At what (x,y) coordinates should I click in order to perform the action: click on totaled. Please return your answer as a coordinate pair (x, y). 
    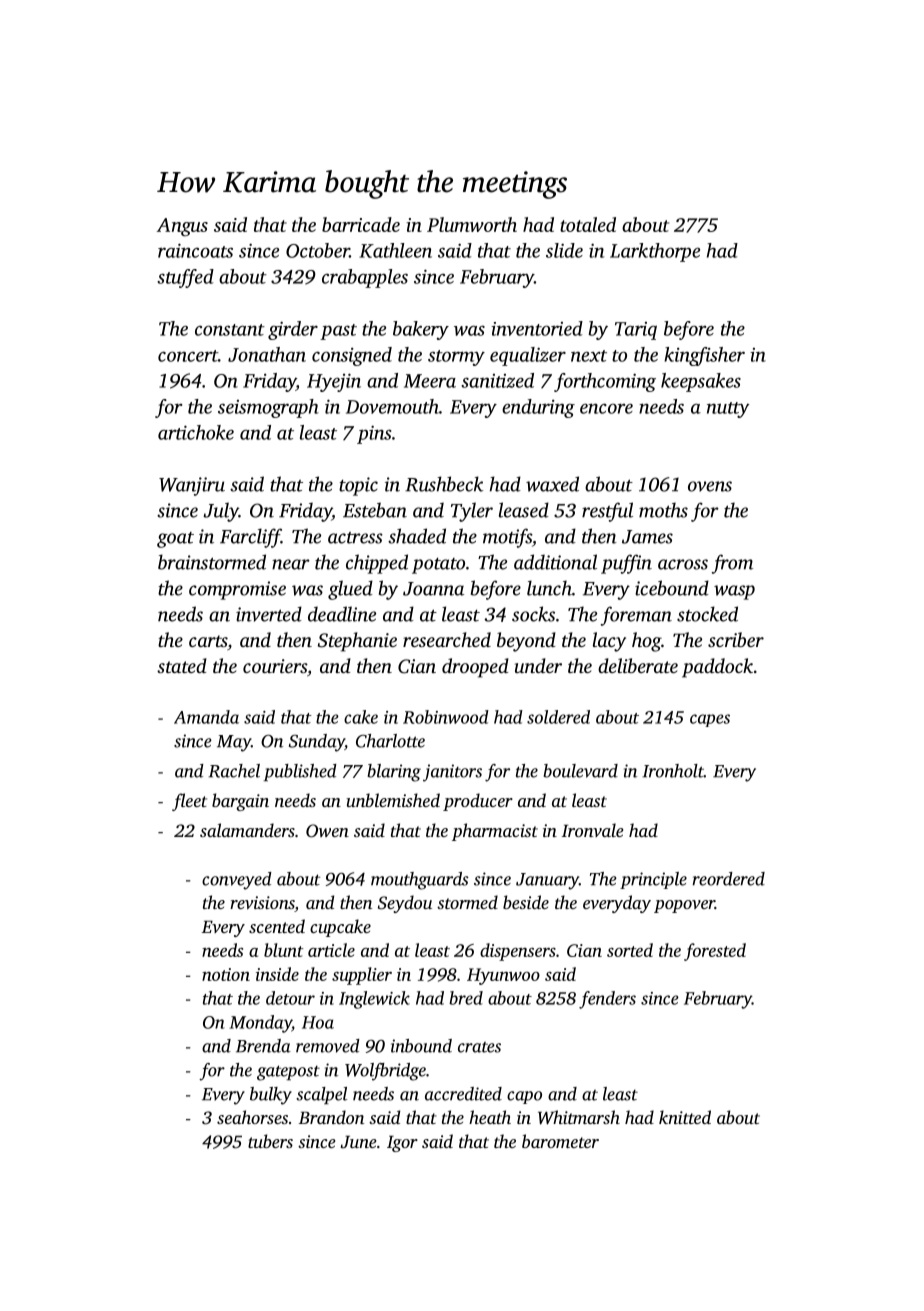
    Looking at the image, I should click on (588, 224).
